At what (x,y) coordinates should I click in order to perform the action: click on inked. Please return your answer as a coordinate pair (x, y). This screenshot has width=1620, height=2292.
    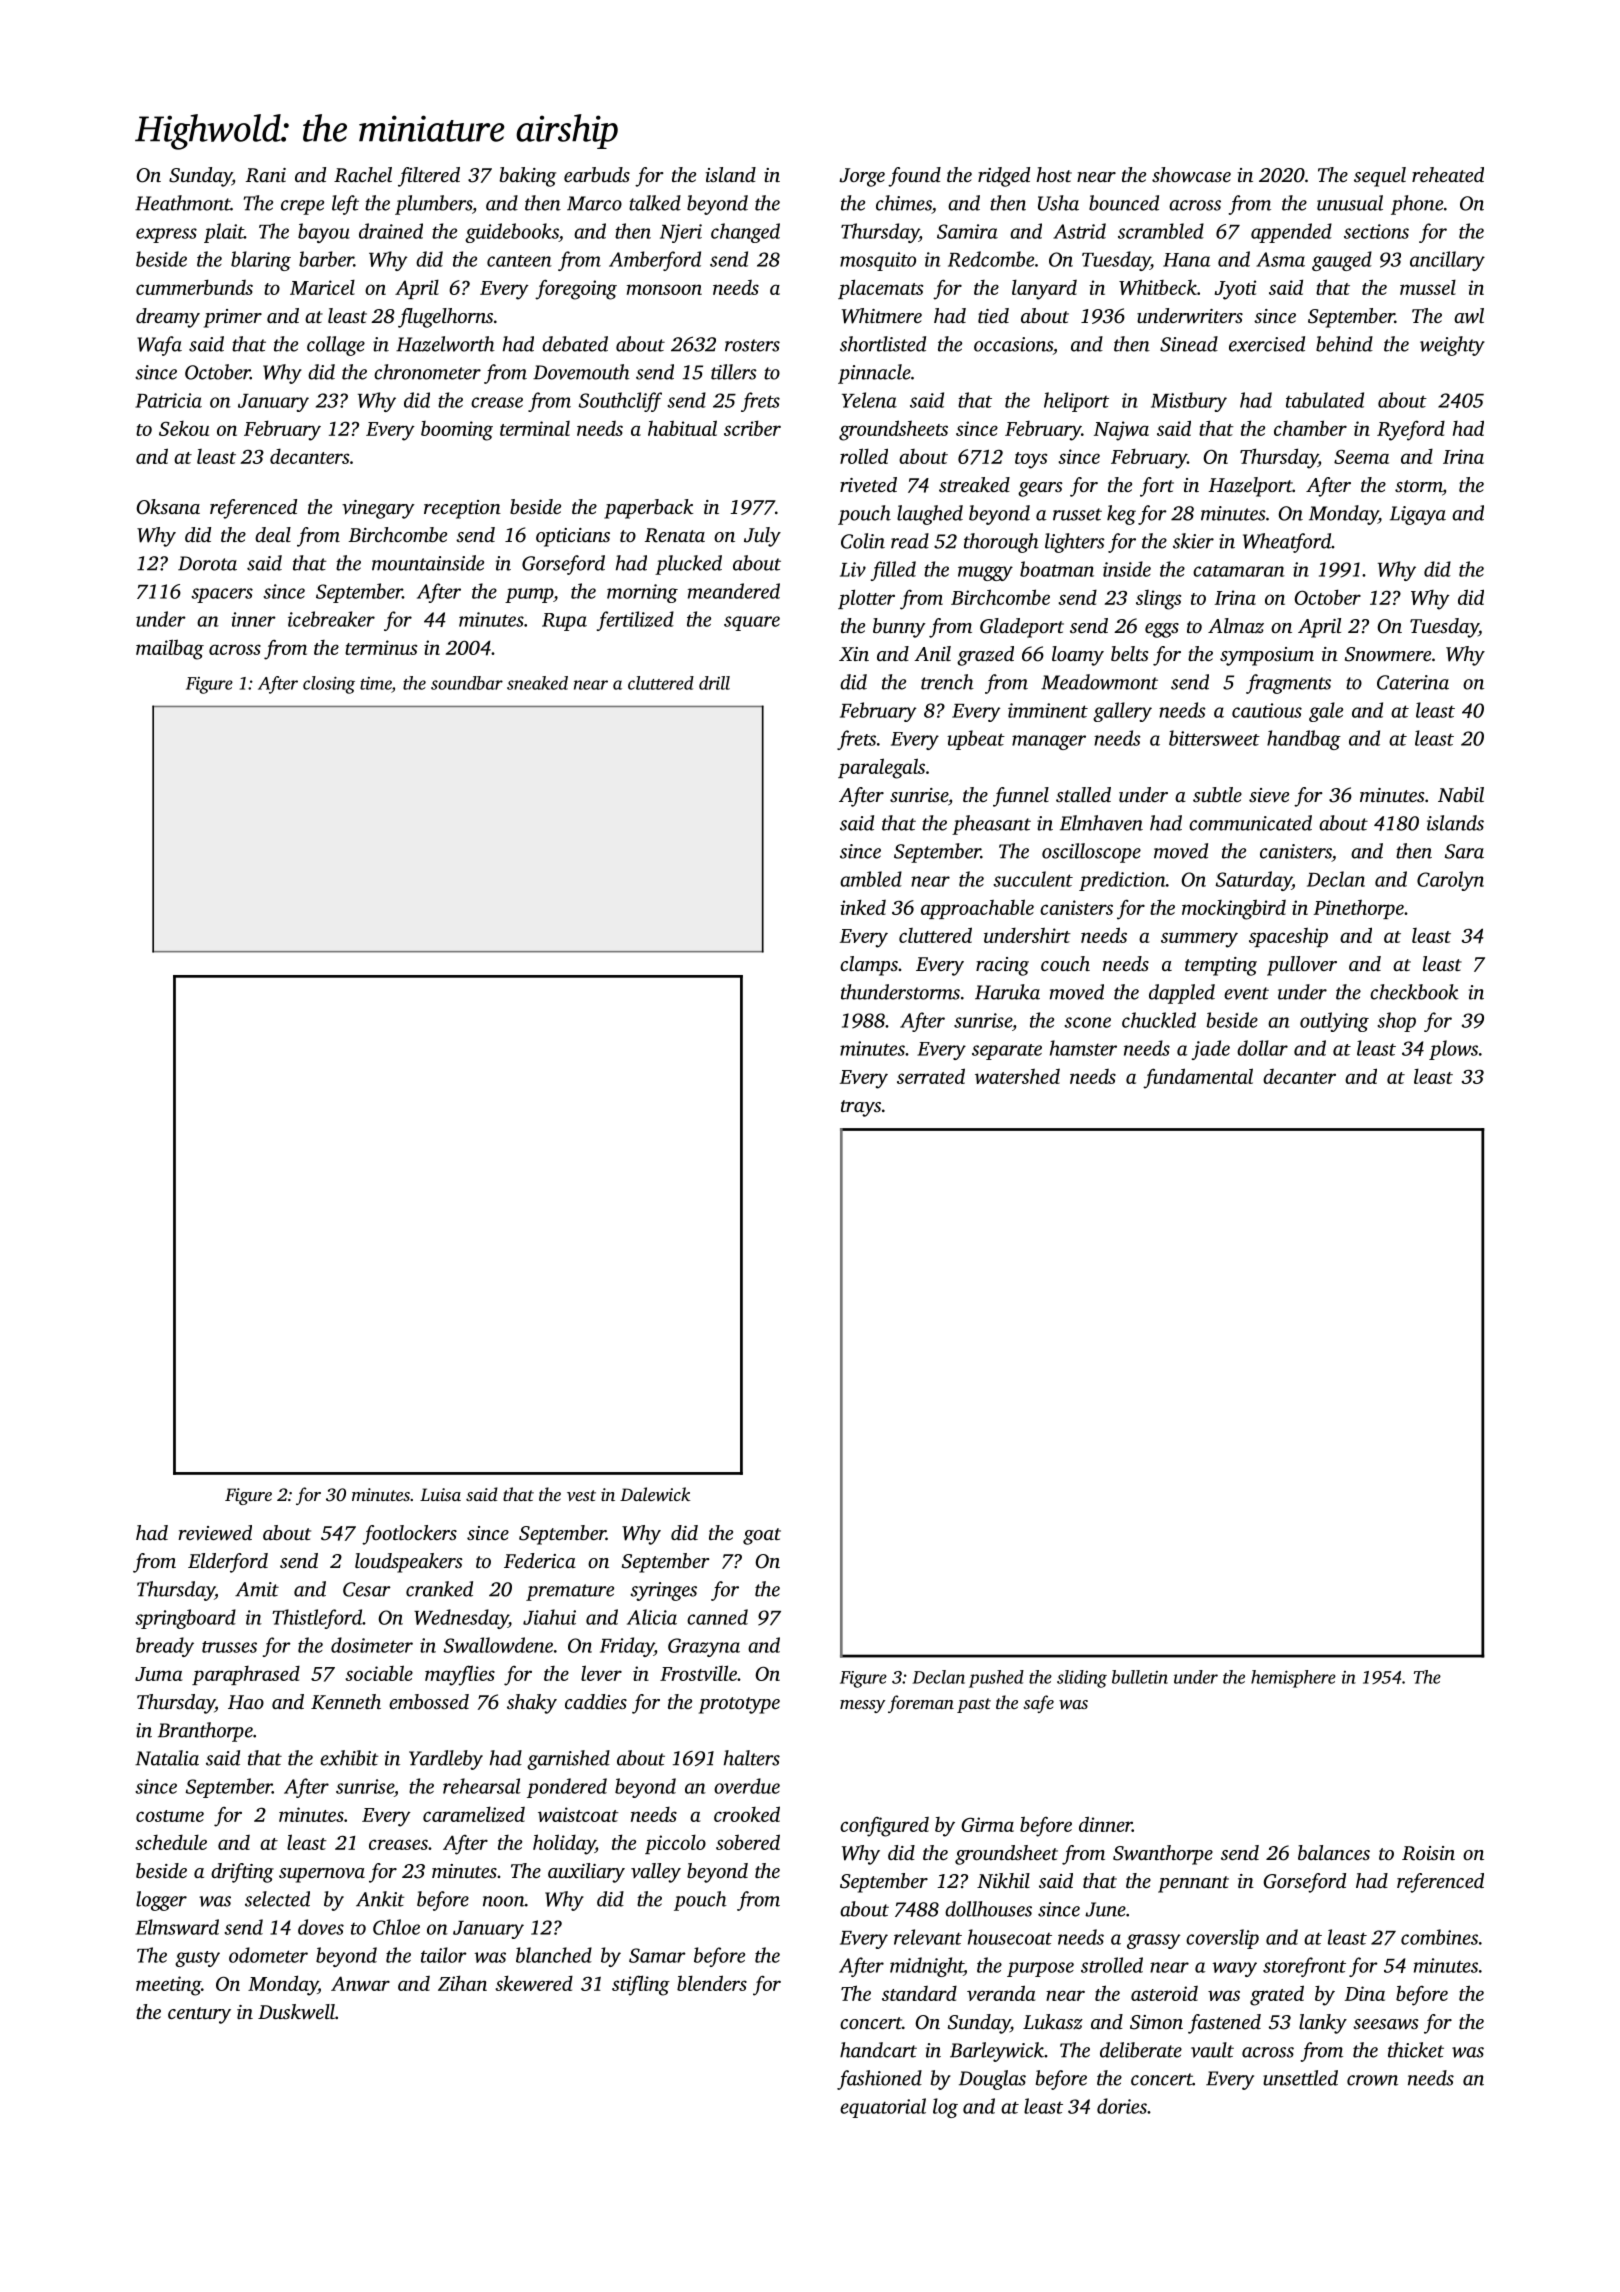
    Looking at the image, I should click on (863, 907).
